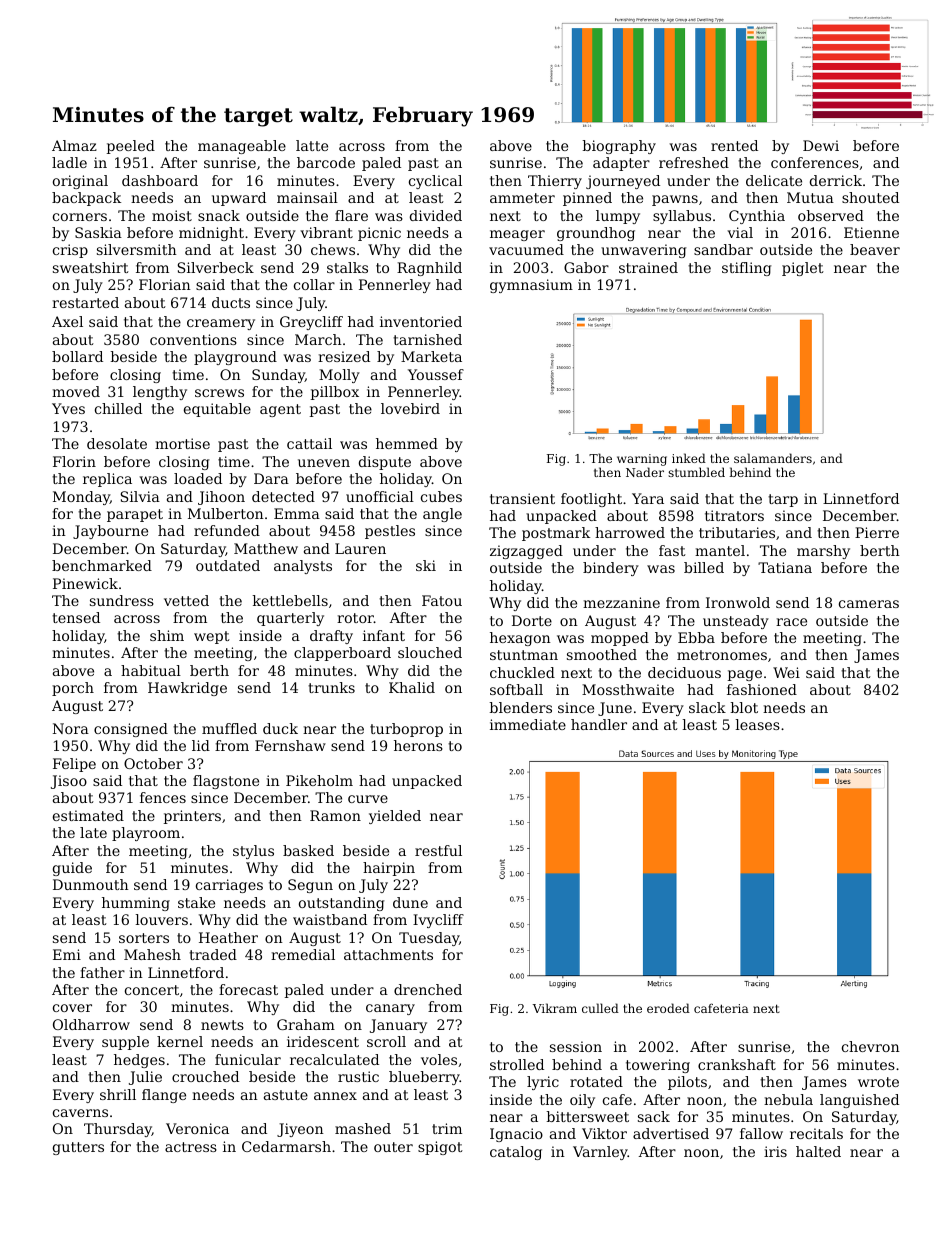 This screenshot has width=952, height=1233. Describe the element at coordinates (438, 850) in the screenshot. I see `restful` at that location.
